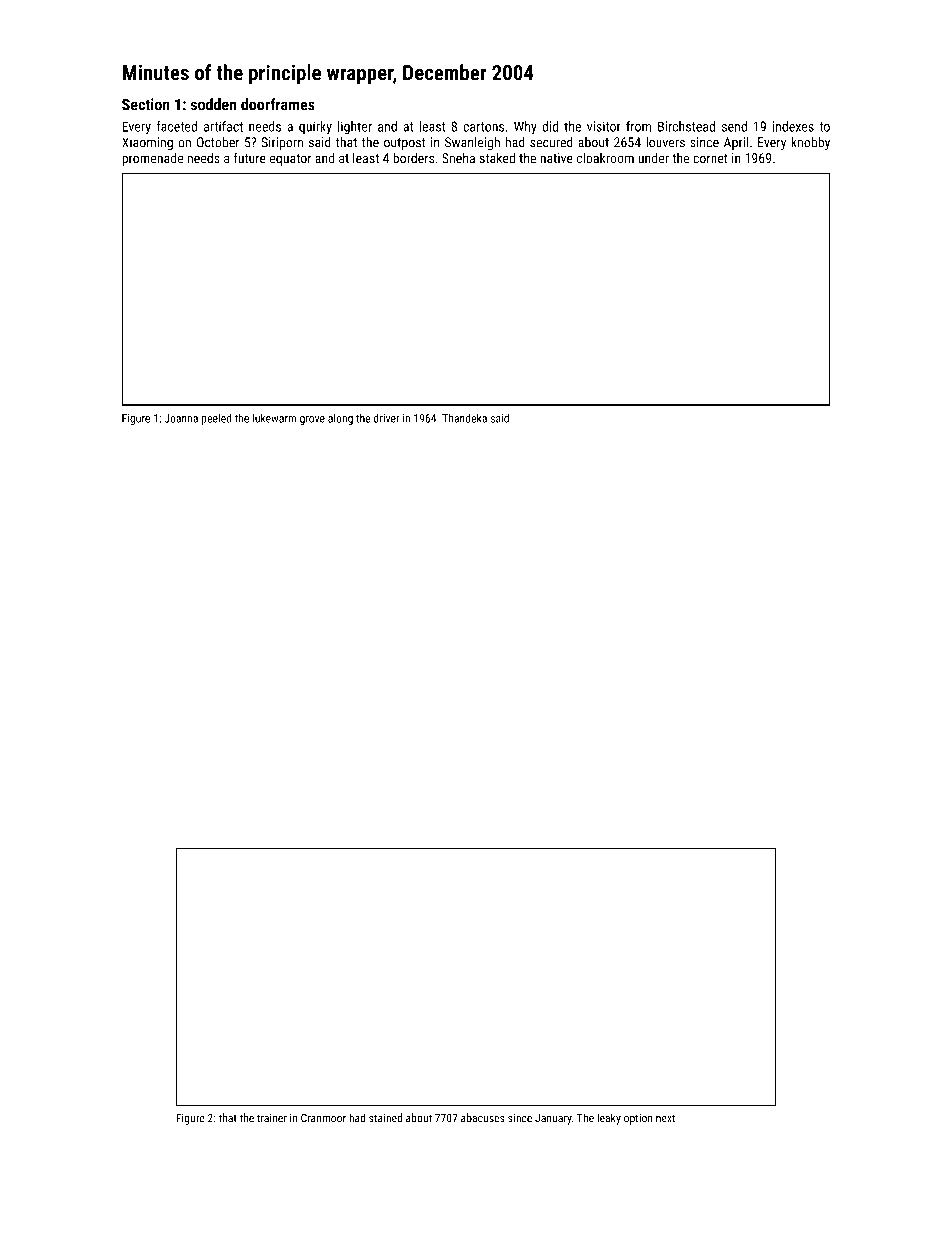 This image has width=952, height=1233. What do you see at coordinates (181, 418) in the image?
I see `Joanna` at bounding box center [181, 418].
